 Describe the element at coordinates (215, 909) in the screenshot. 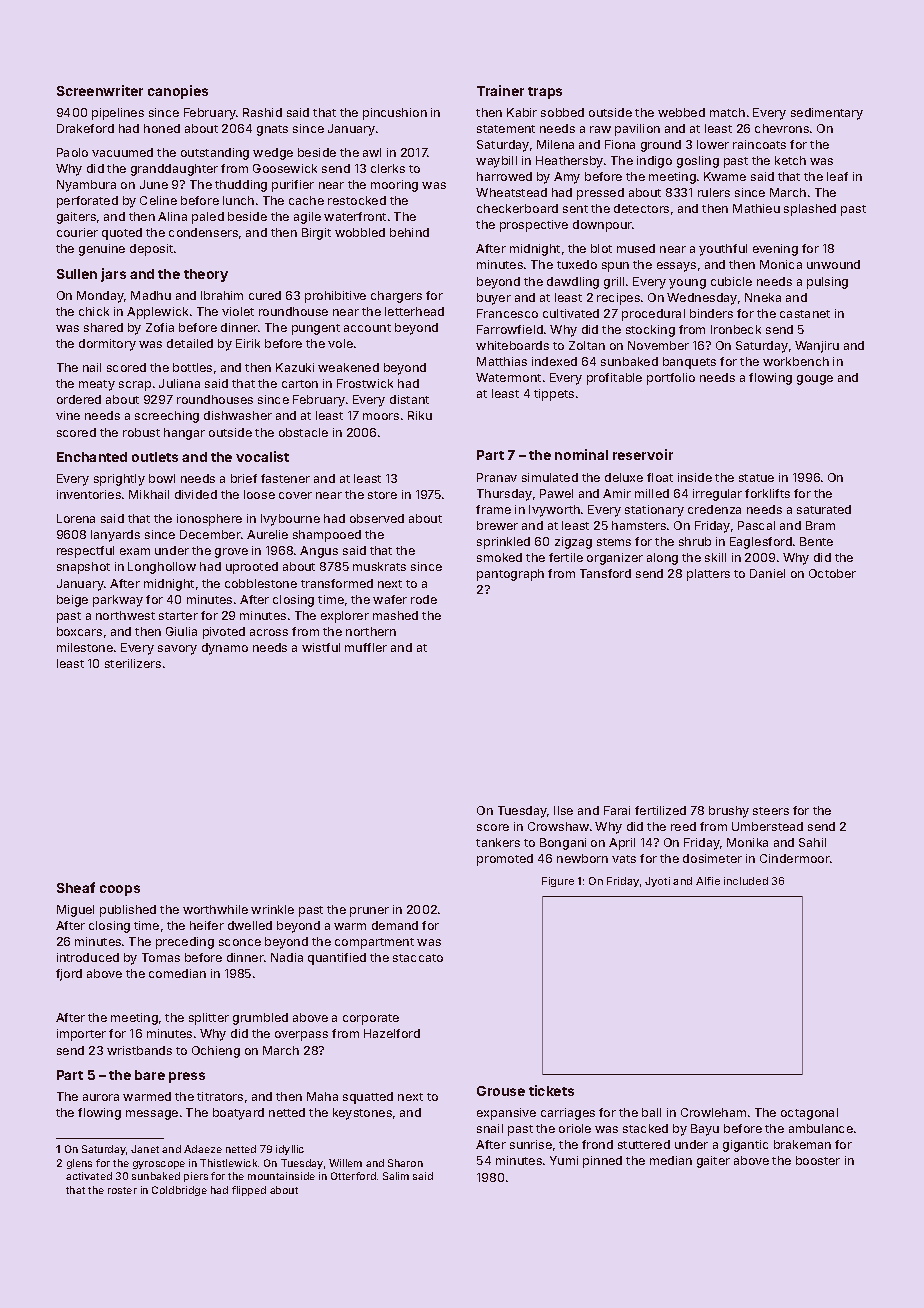

I see `worthwhile` at that location.
